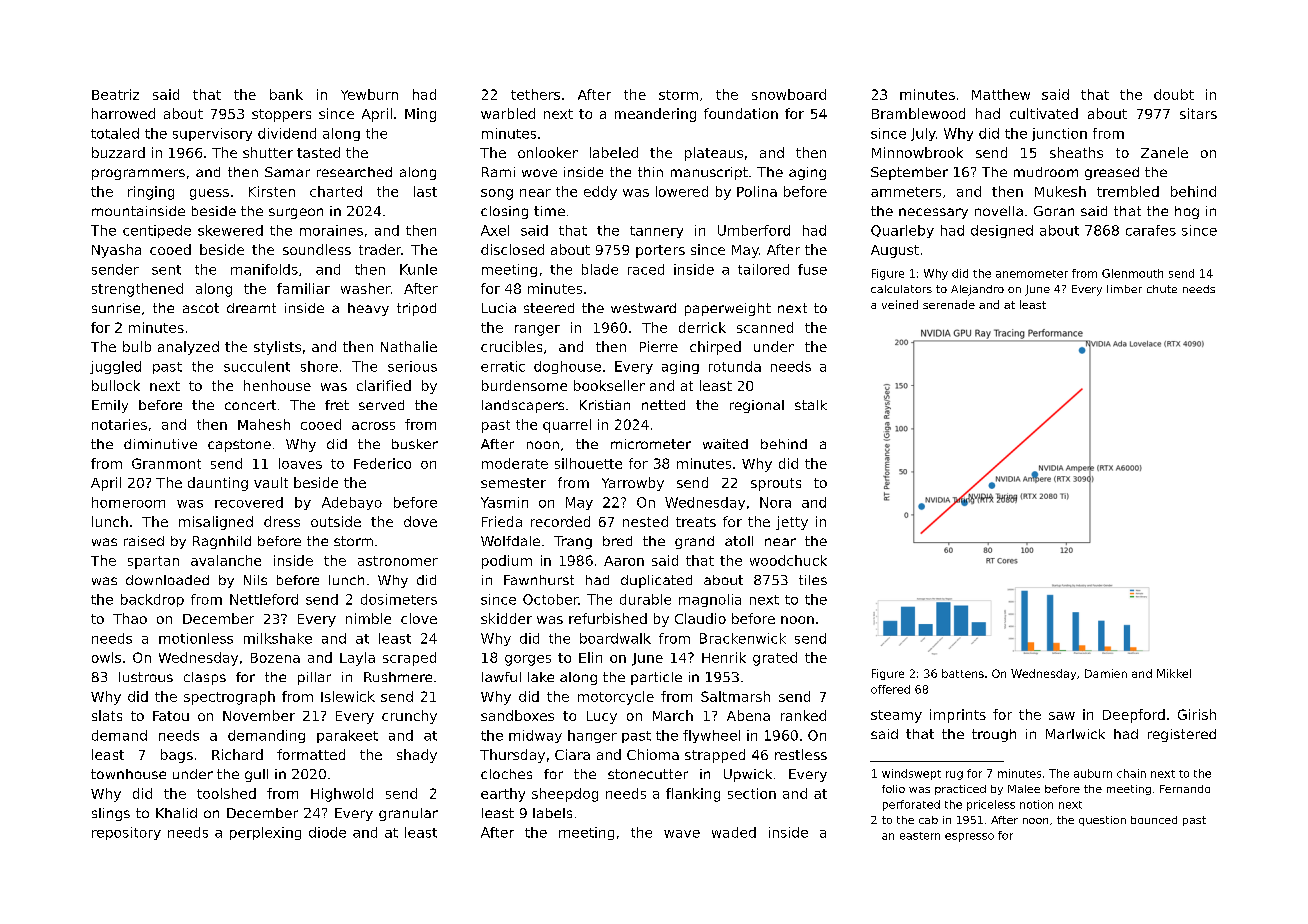 Image resolution: width=1308 pixels, height=924 pixels. What do you see at coordinates (803, 715) in the screenshot?
I see `ranked` at bounding box center [803, 715].
